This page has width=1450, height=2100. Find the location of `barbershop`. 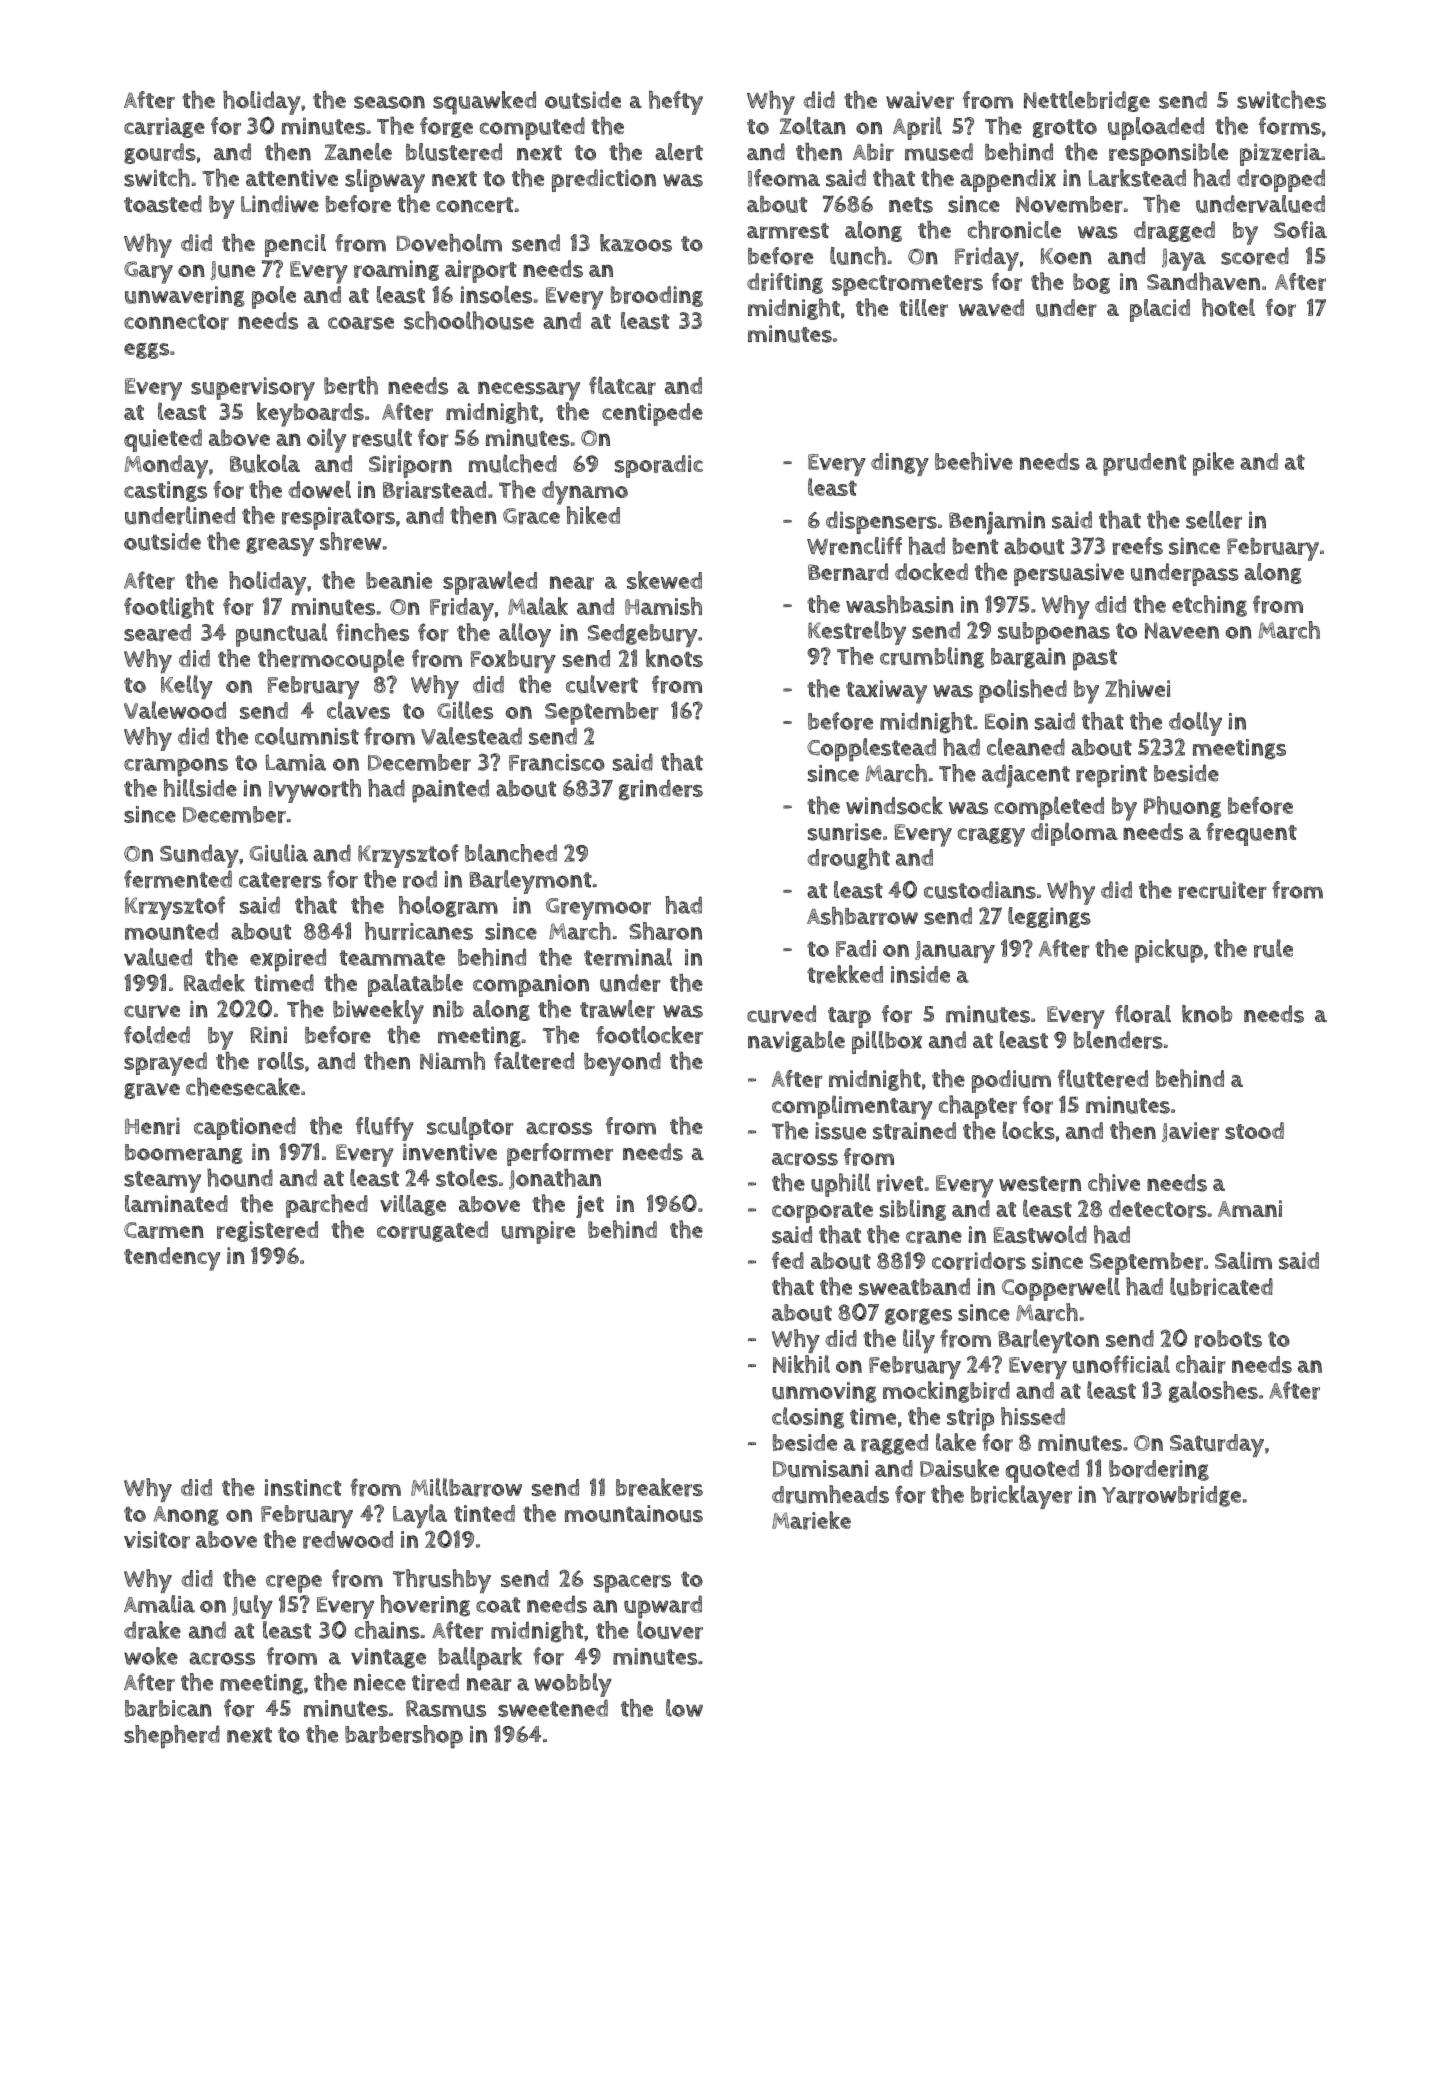

barbershop is located at coordinates (404, 1737).
